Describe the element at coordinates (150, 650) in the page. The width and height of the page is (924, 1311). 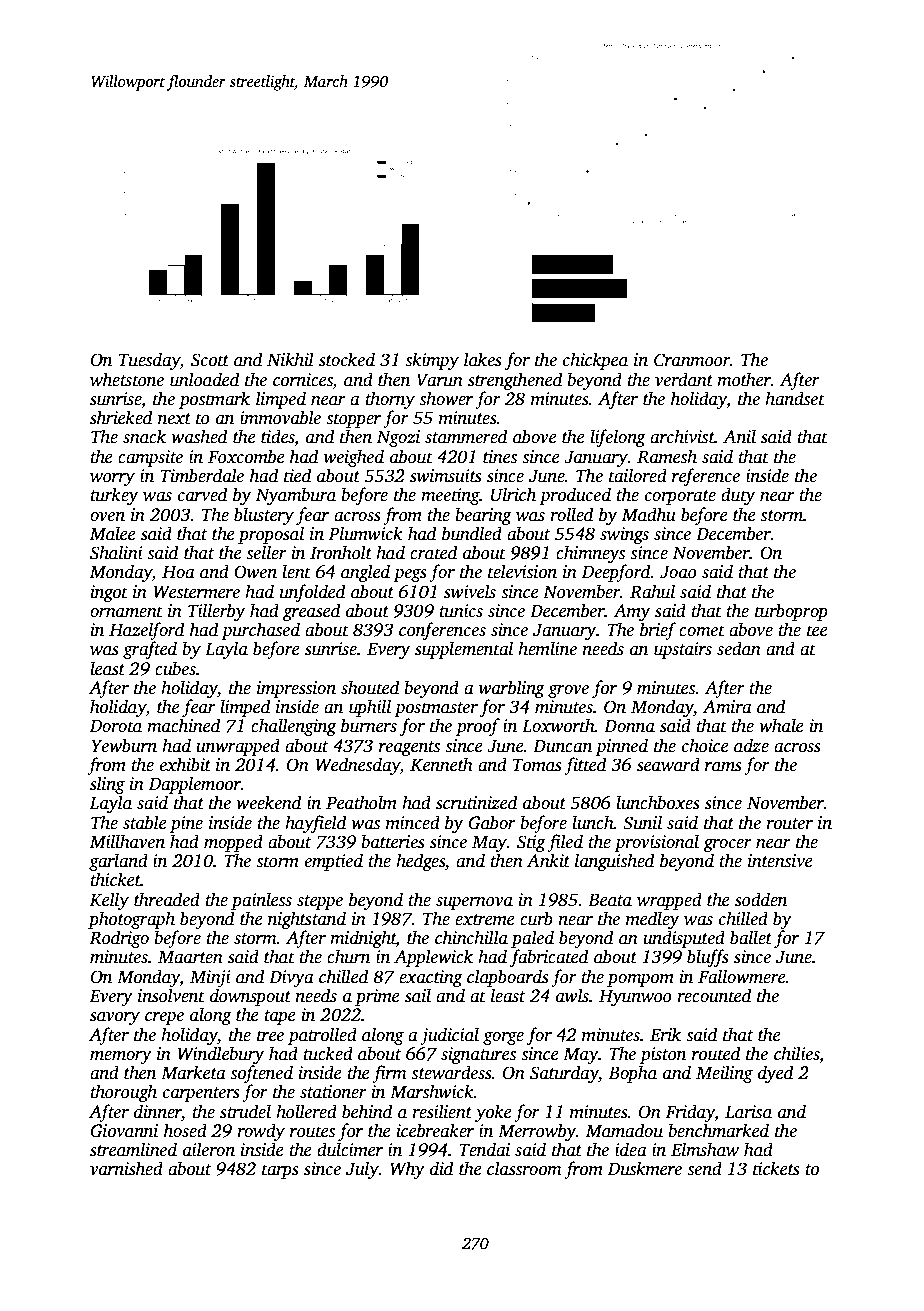
I see `grafted` at that location.
